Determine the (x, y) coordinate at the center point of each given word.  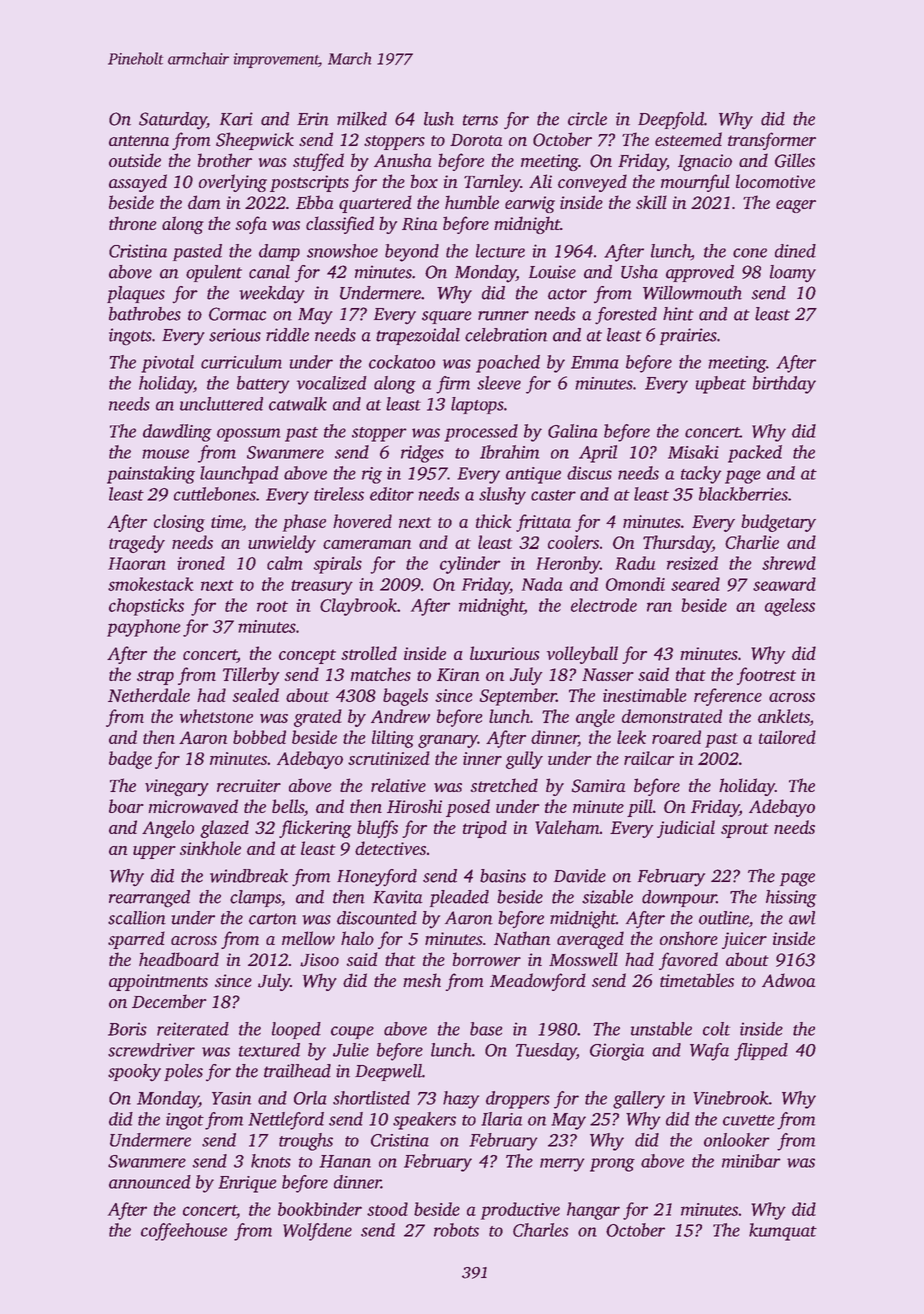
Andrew (400, 716)
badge (130, 760)
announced (150, 1182)
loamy (793, 274)
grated (318, 718)
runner (503, 316)
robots (456, 1230)
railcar (649, 758)
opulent (214, 273)
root (272, 606)
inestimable (644, 695)
